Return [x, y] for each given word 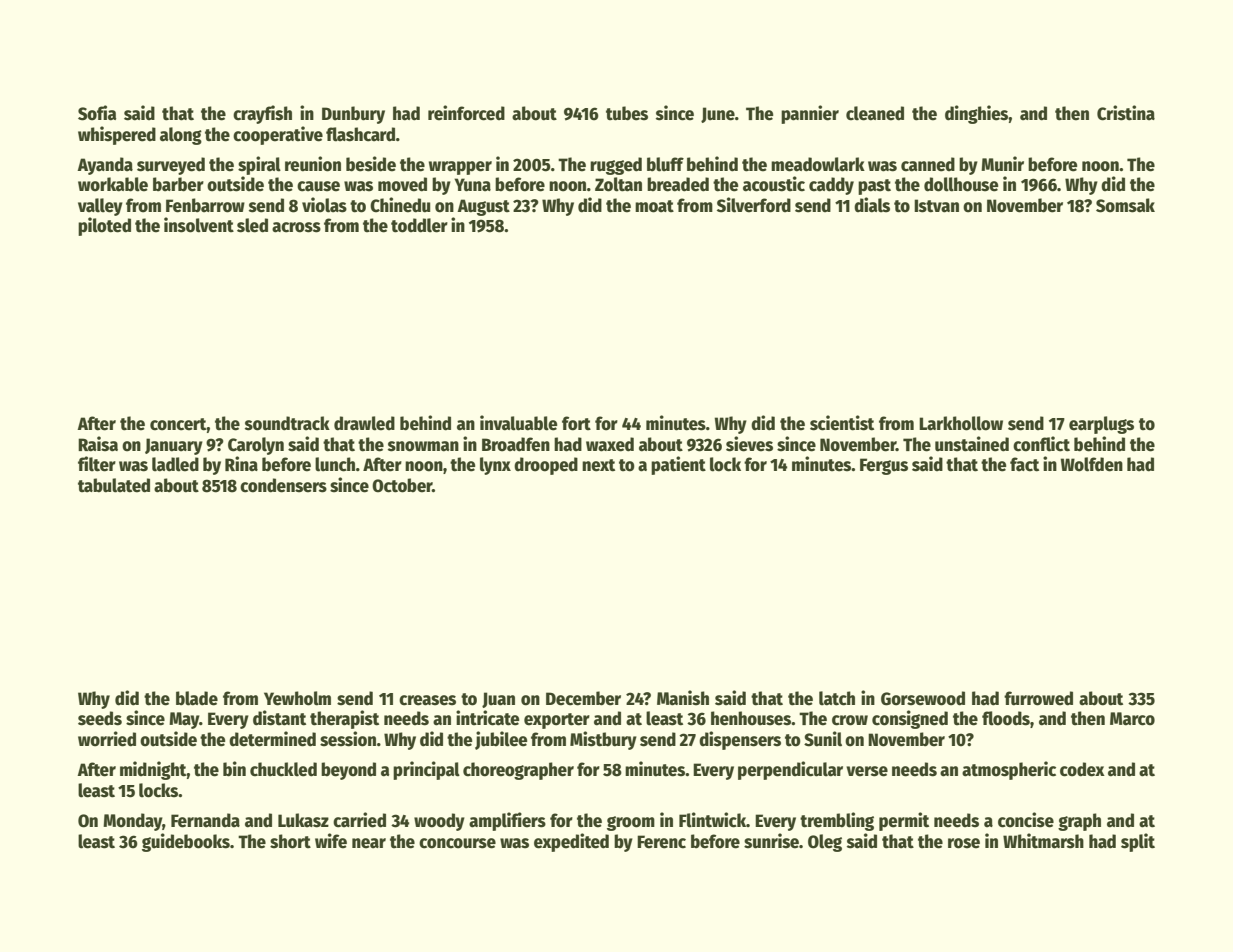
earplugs [1101, 425]
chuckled [283, 769]
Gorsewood [923, 698]
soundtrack [287, 423]
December [583, 698]
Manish [683, 698]
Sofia [97, 113]
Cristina [1126, 113]
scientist [842, 423]
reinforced [466, 113]
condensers [283, 485]
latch [837, 698]
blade [197, 698]
